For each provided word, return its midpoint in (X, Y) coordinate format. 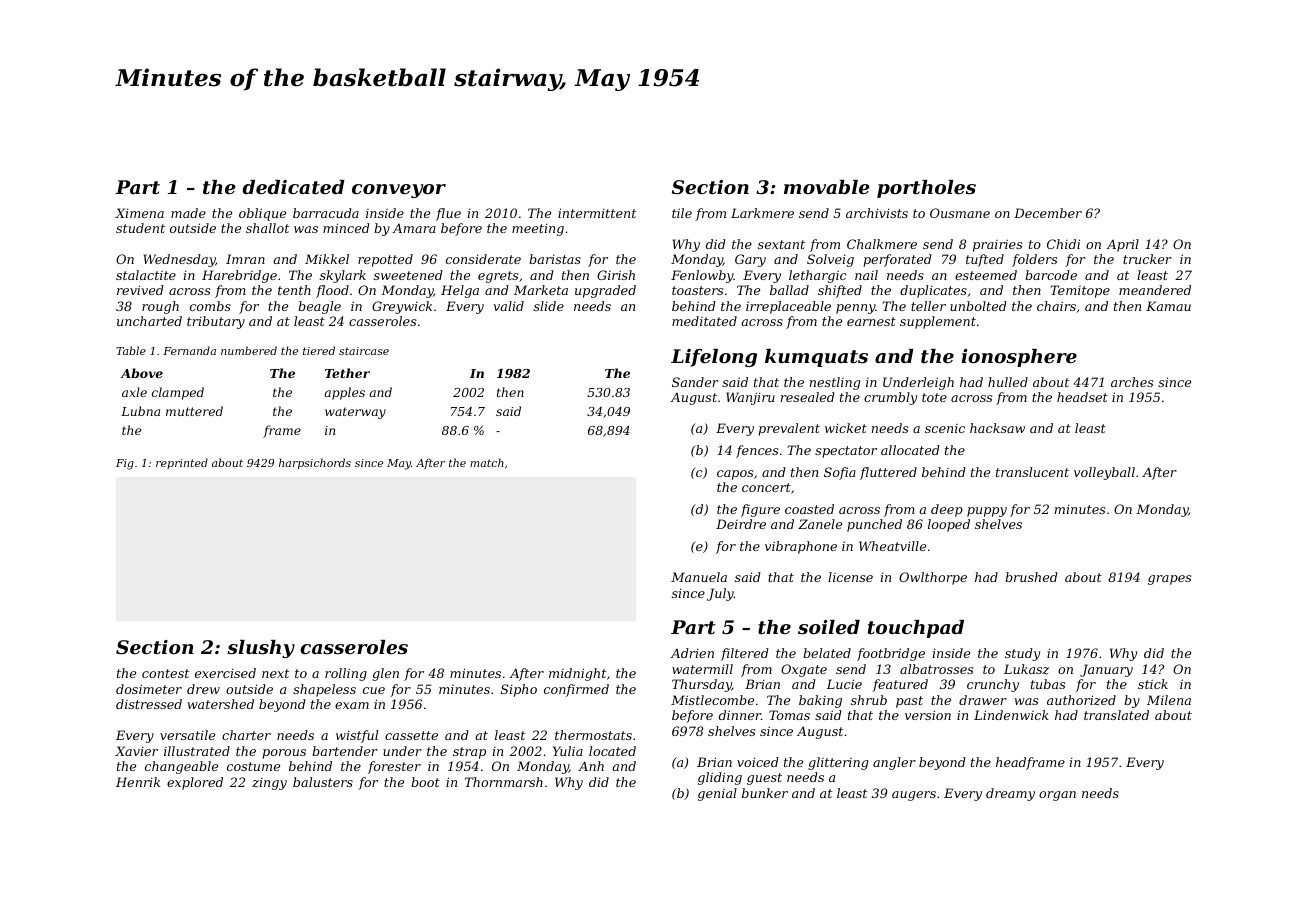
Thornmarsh (504, 782)
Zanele (820, 524)
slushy (261, 649)
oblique (262, 214)
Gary (750, 260)
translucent (1032, 472)
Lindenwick (1011, 715)
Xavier (136, 751)
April (1122, 245)
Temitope (1080, 291)
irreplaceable (788, 307)
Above (141, 373)
